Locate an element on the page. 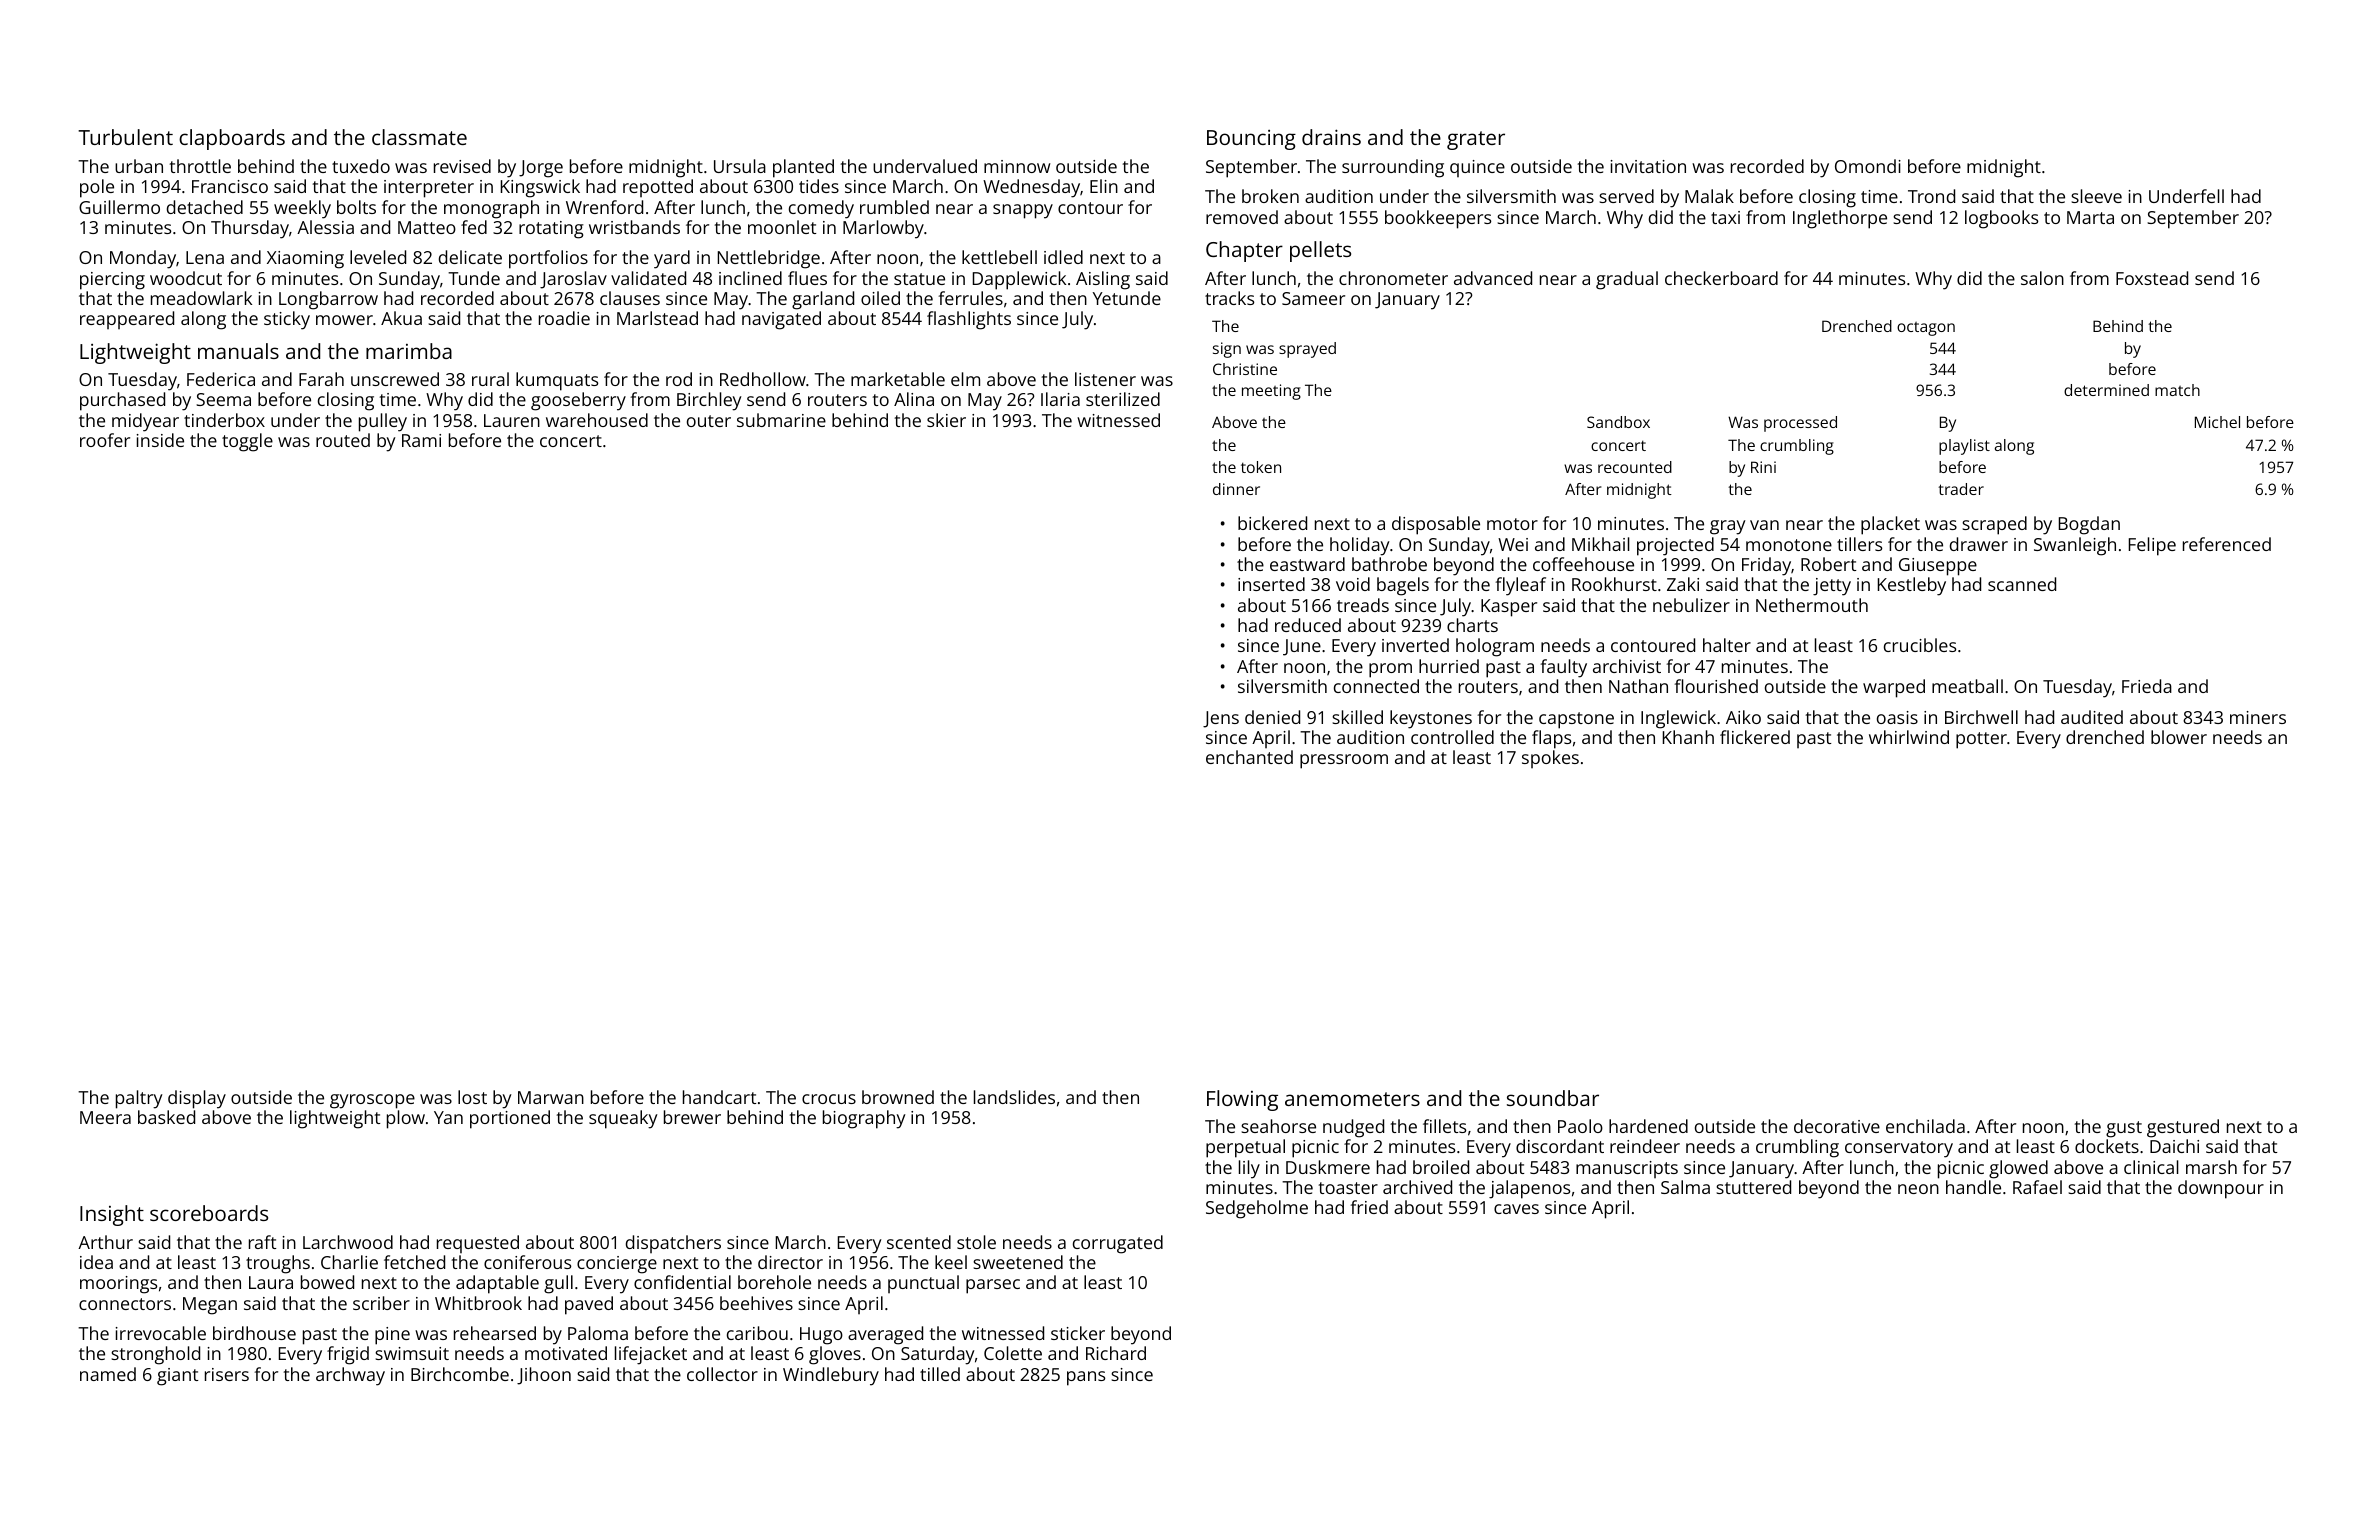  classmate is located at coordinates (419, 137).
